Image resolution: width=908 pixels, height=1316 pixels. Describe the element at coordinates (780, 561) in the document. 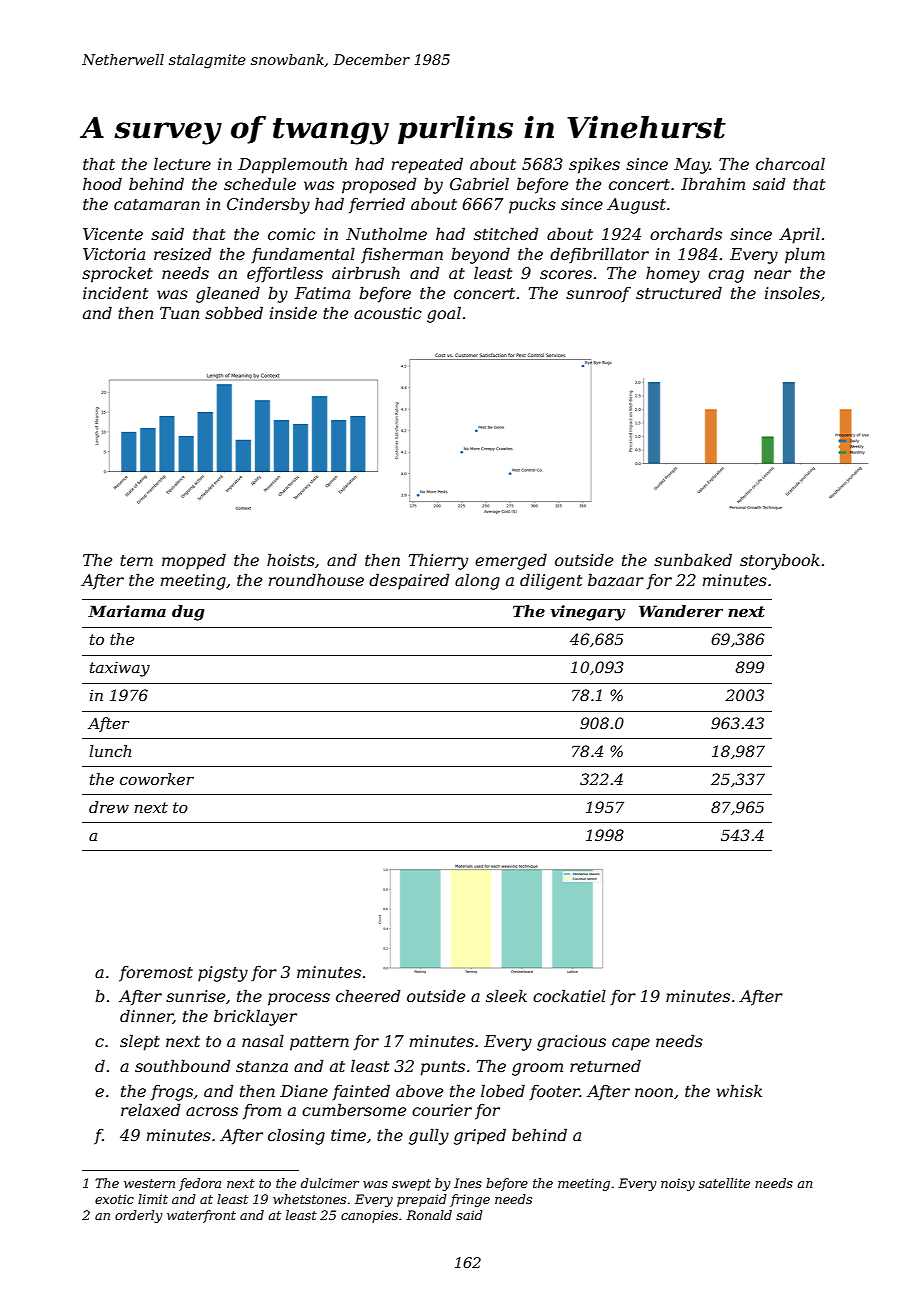

I see `storybook` at that location.
